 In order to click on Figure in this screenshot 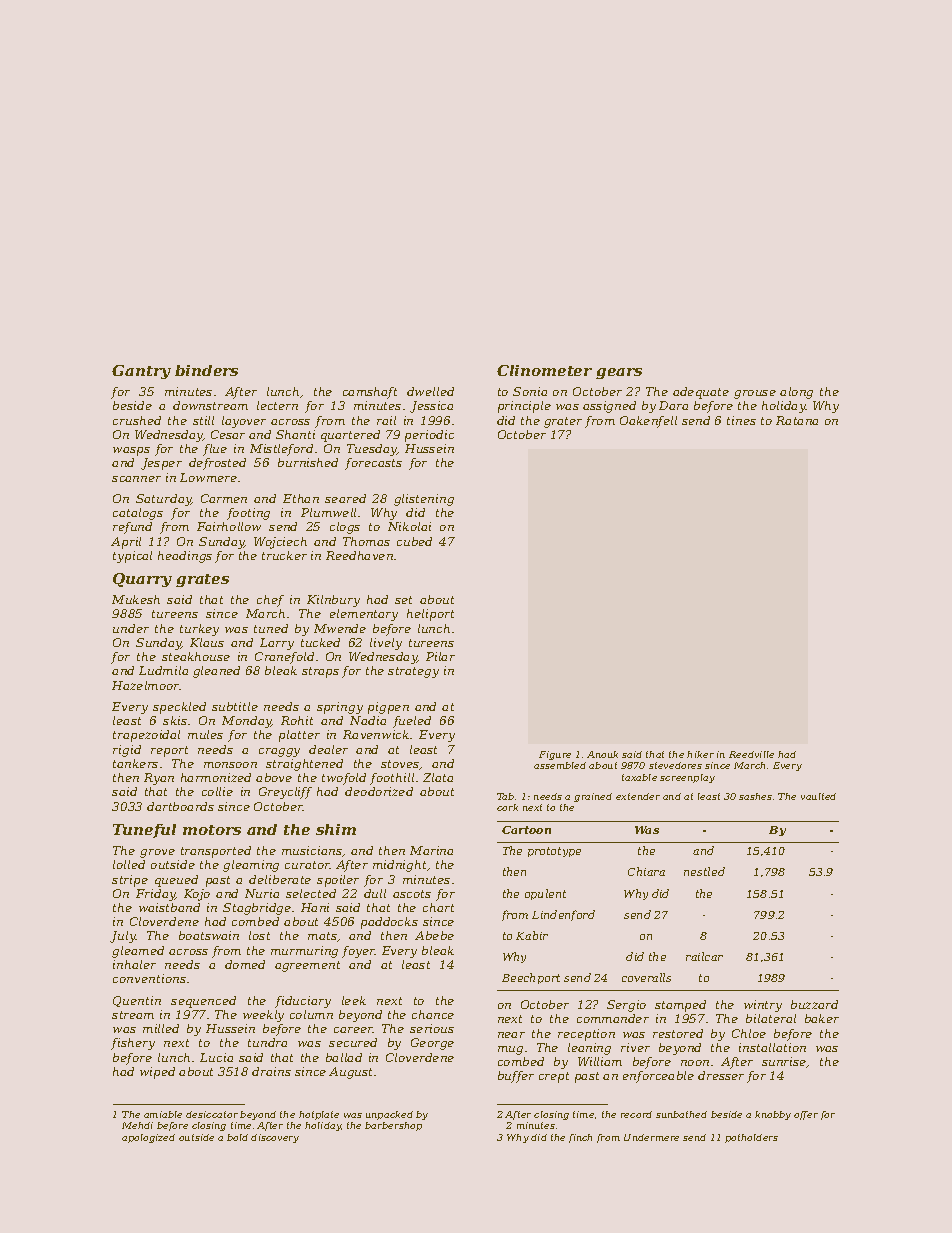, I will do `click(555, 755)`.
